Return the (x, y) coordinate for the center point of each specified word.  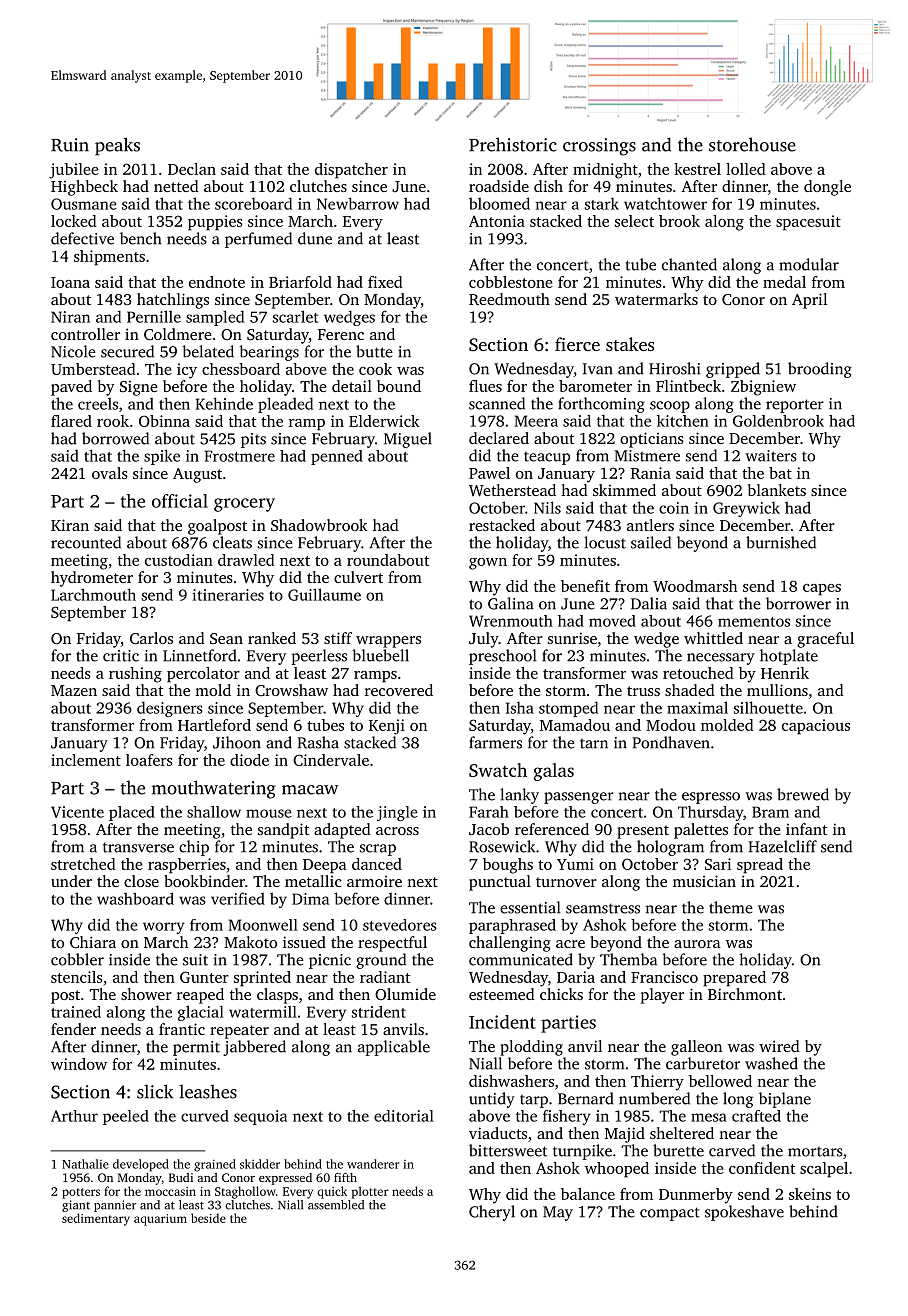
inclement (86, 760)
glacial (201, 1013)
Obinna (164, 421)
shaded (690, 690)
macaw (310, 790)
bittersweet (508, 1150)
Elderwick (384, 421)
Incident (502, 1022)
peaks (117, 146)
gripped (733, 370)
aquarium (160, 1220)
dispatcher (351, 171)
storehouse (752, 144)
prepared (734, 979)
